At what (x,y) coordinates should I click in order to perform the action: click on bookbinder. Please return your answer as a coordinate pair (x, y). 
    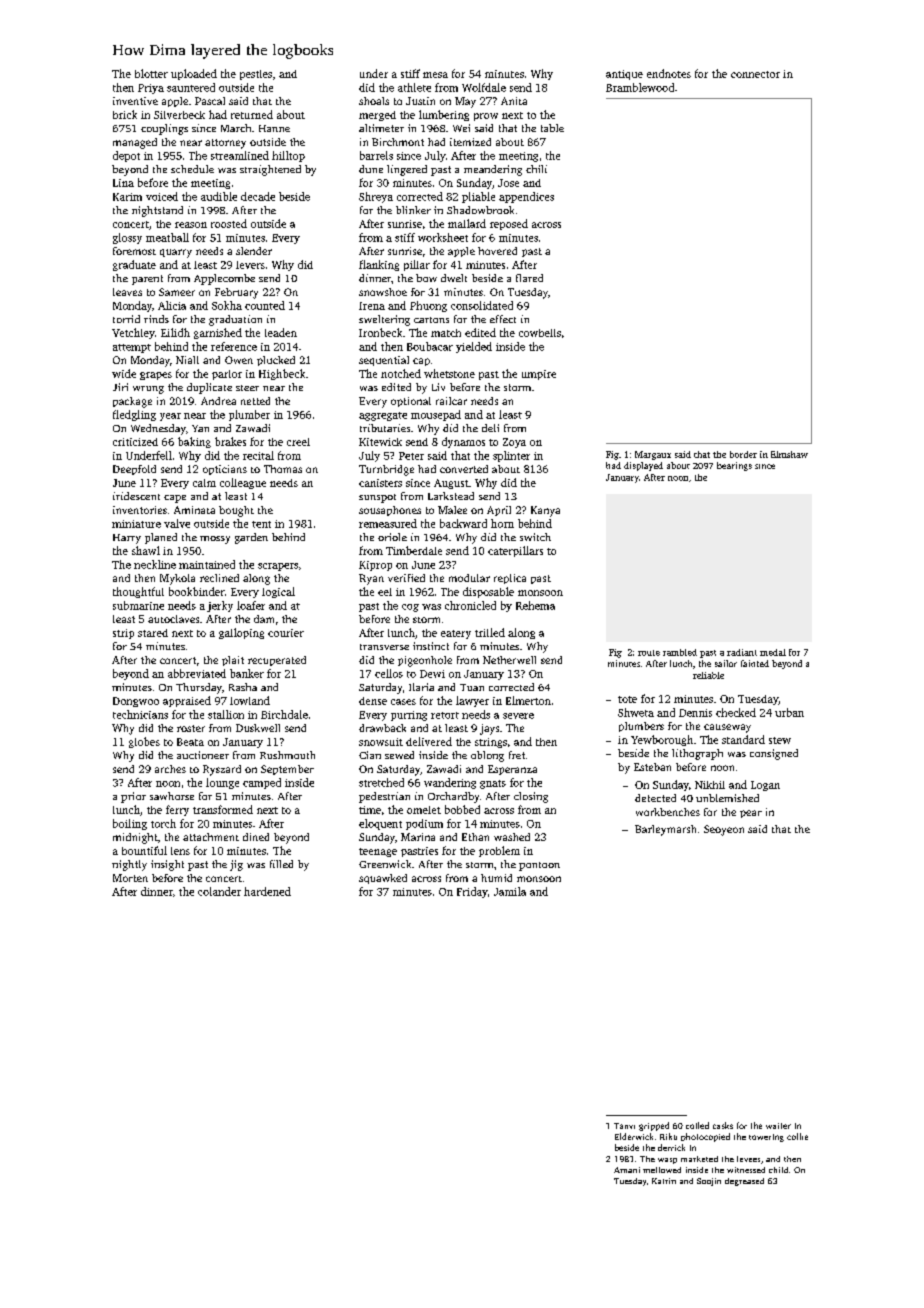
    Looking at the image, I should click on (197, 591).
